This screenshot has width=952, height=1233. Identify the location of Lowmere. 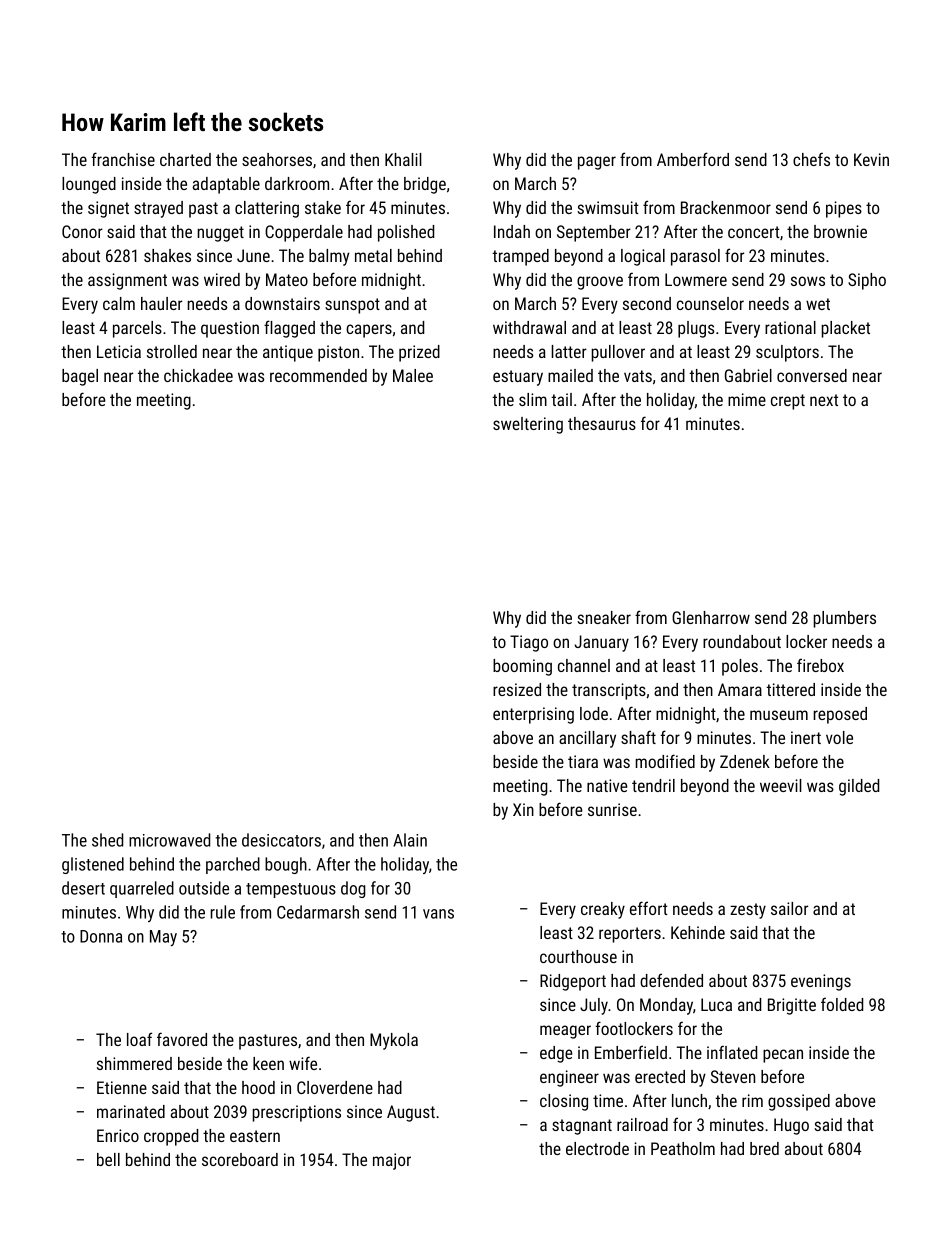
(696, 279).
